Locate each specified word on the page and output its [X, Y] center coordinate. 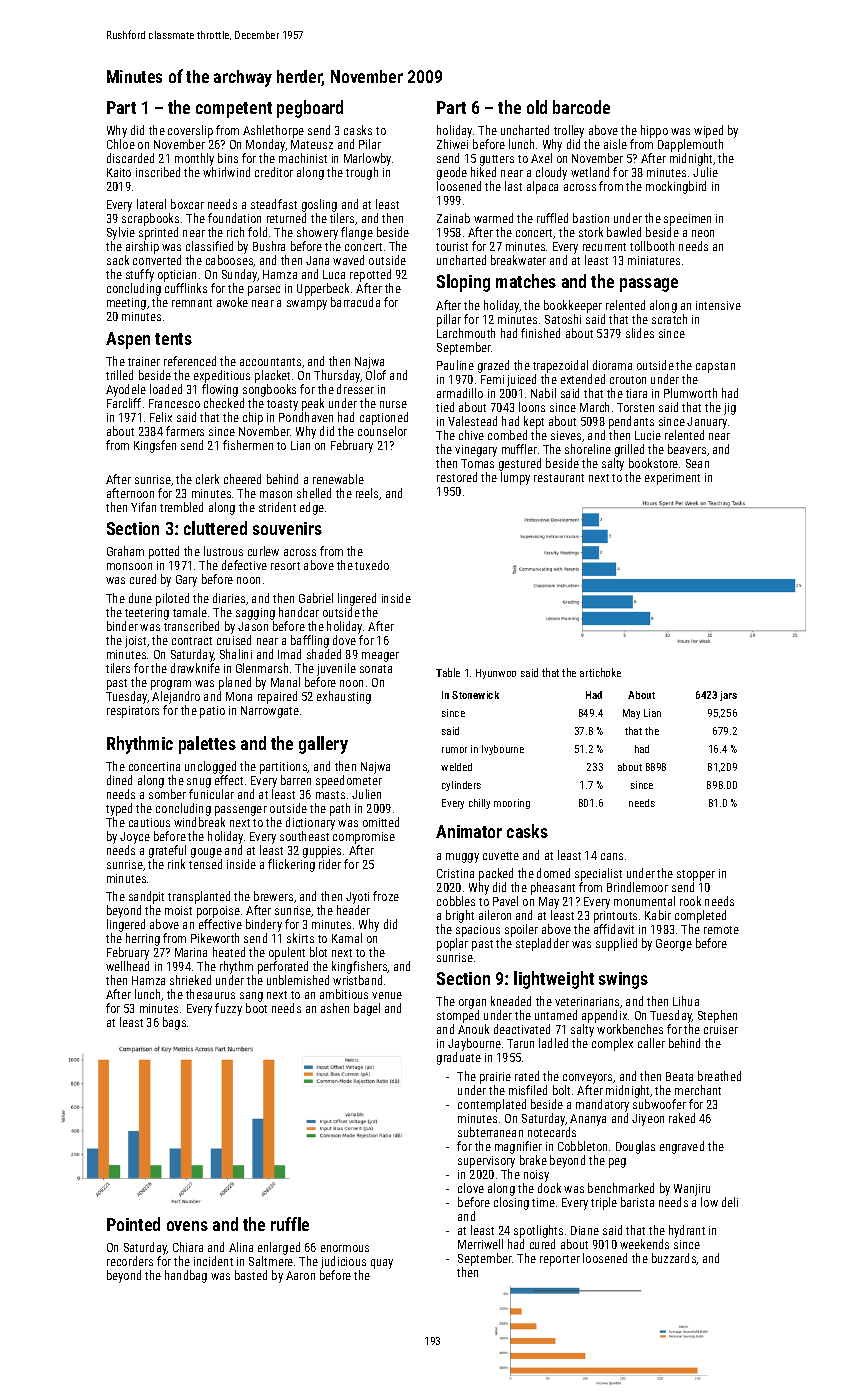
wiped [708, 131]
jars [728, 696]
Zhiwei [452, 144]
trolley [569, 131]
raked [682, 1118]
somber [167, 794]
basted [251, 1275]
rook [690, 901]
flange [357, 233]
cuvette [501, 856]
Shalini [236, 654]
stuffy [140, 275]
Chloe [121, 144]
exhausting [344, 697]
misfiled [528, 1090]
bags [174, 1023]
